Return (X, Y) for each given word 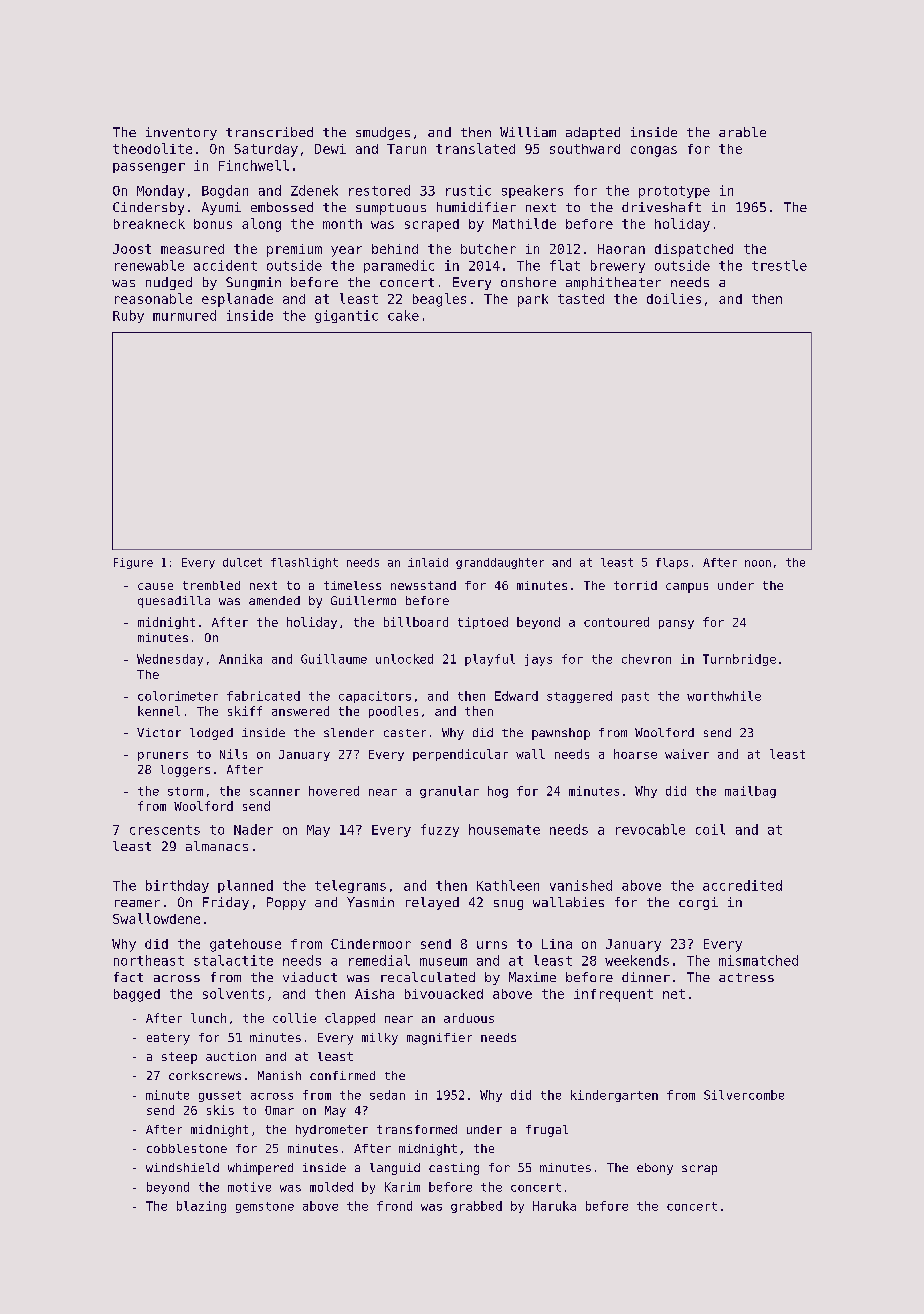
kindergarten (614, 1096)
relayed (432, 903)
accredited (742, 885)
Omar (279, 1110)
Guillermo (363, 600)
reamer (137, 903)
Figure (133, 563)
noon (758, 563)
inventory (181, 133)
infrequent (613, 995)
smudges (383, 133)
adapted (593, 133)
